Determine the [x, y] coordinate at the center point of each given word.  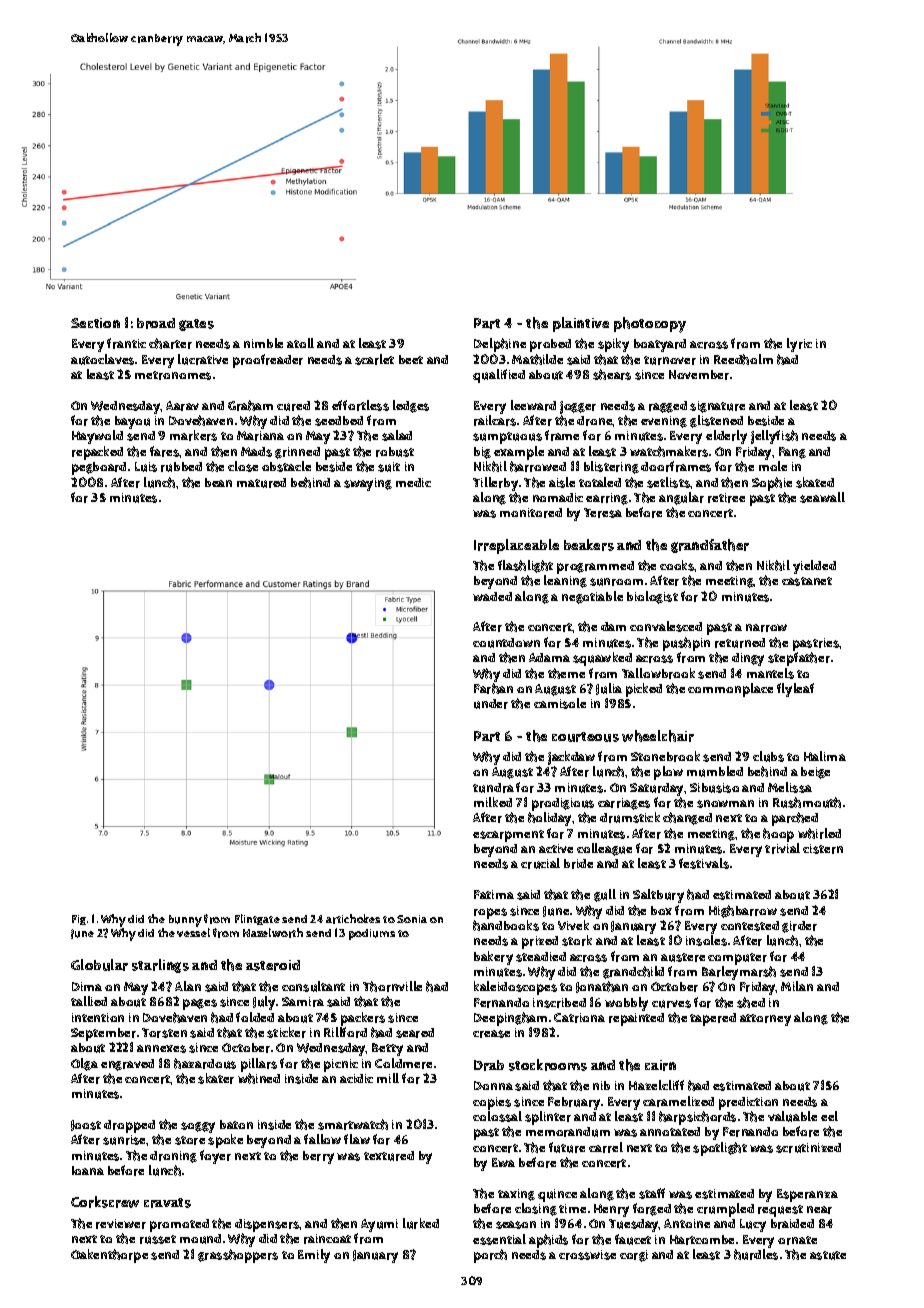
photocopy [650, 325]
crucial [540, 863]
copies [492, 1103]
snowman [725, 804]
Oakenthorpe [109, 1256]
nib [601, 1085]
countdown [506, 643]
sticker [286, 1032]
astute [828, 1255]
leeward [533, 405]
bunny [185, 921]
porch [490, 1256]
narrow [766, 628]
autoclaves [102, 359]
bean [218, 482]
